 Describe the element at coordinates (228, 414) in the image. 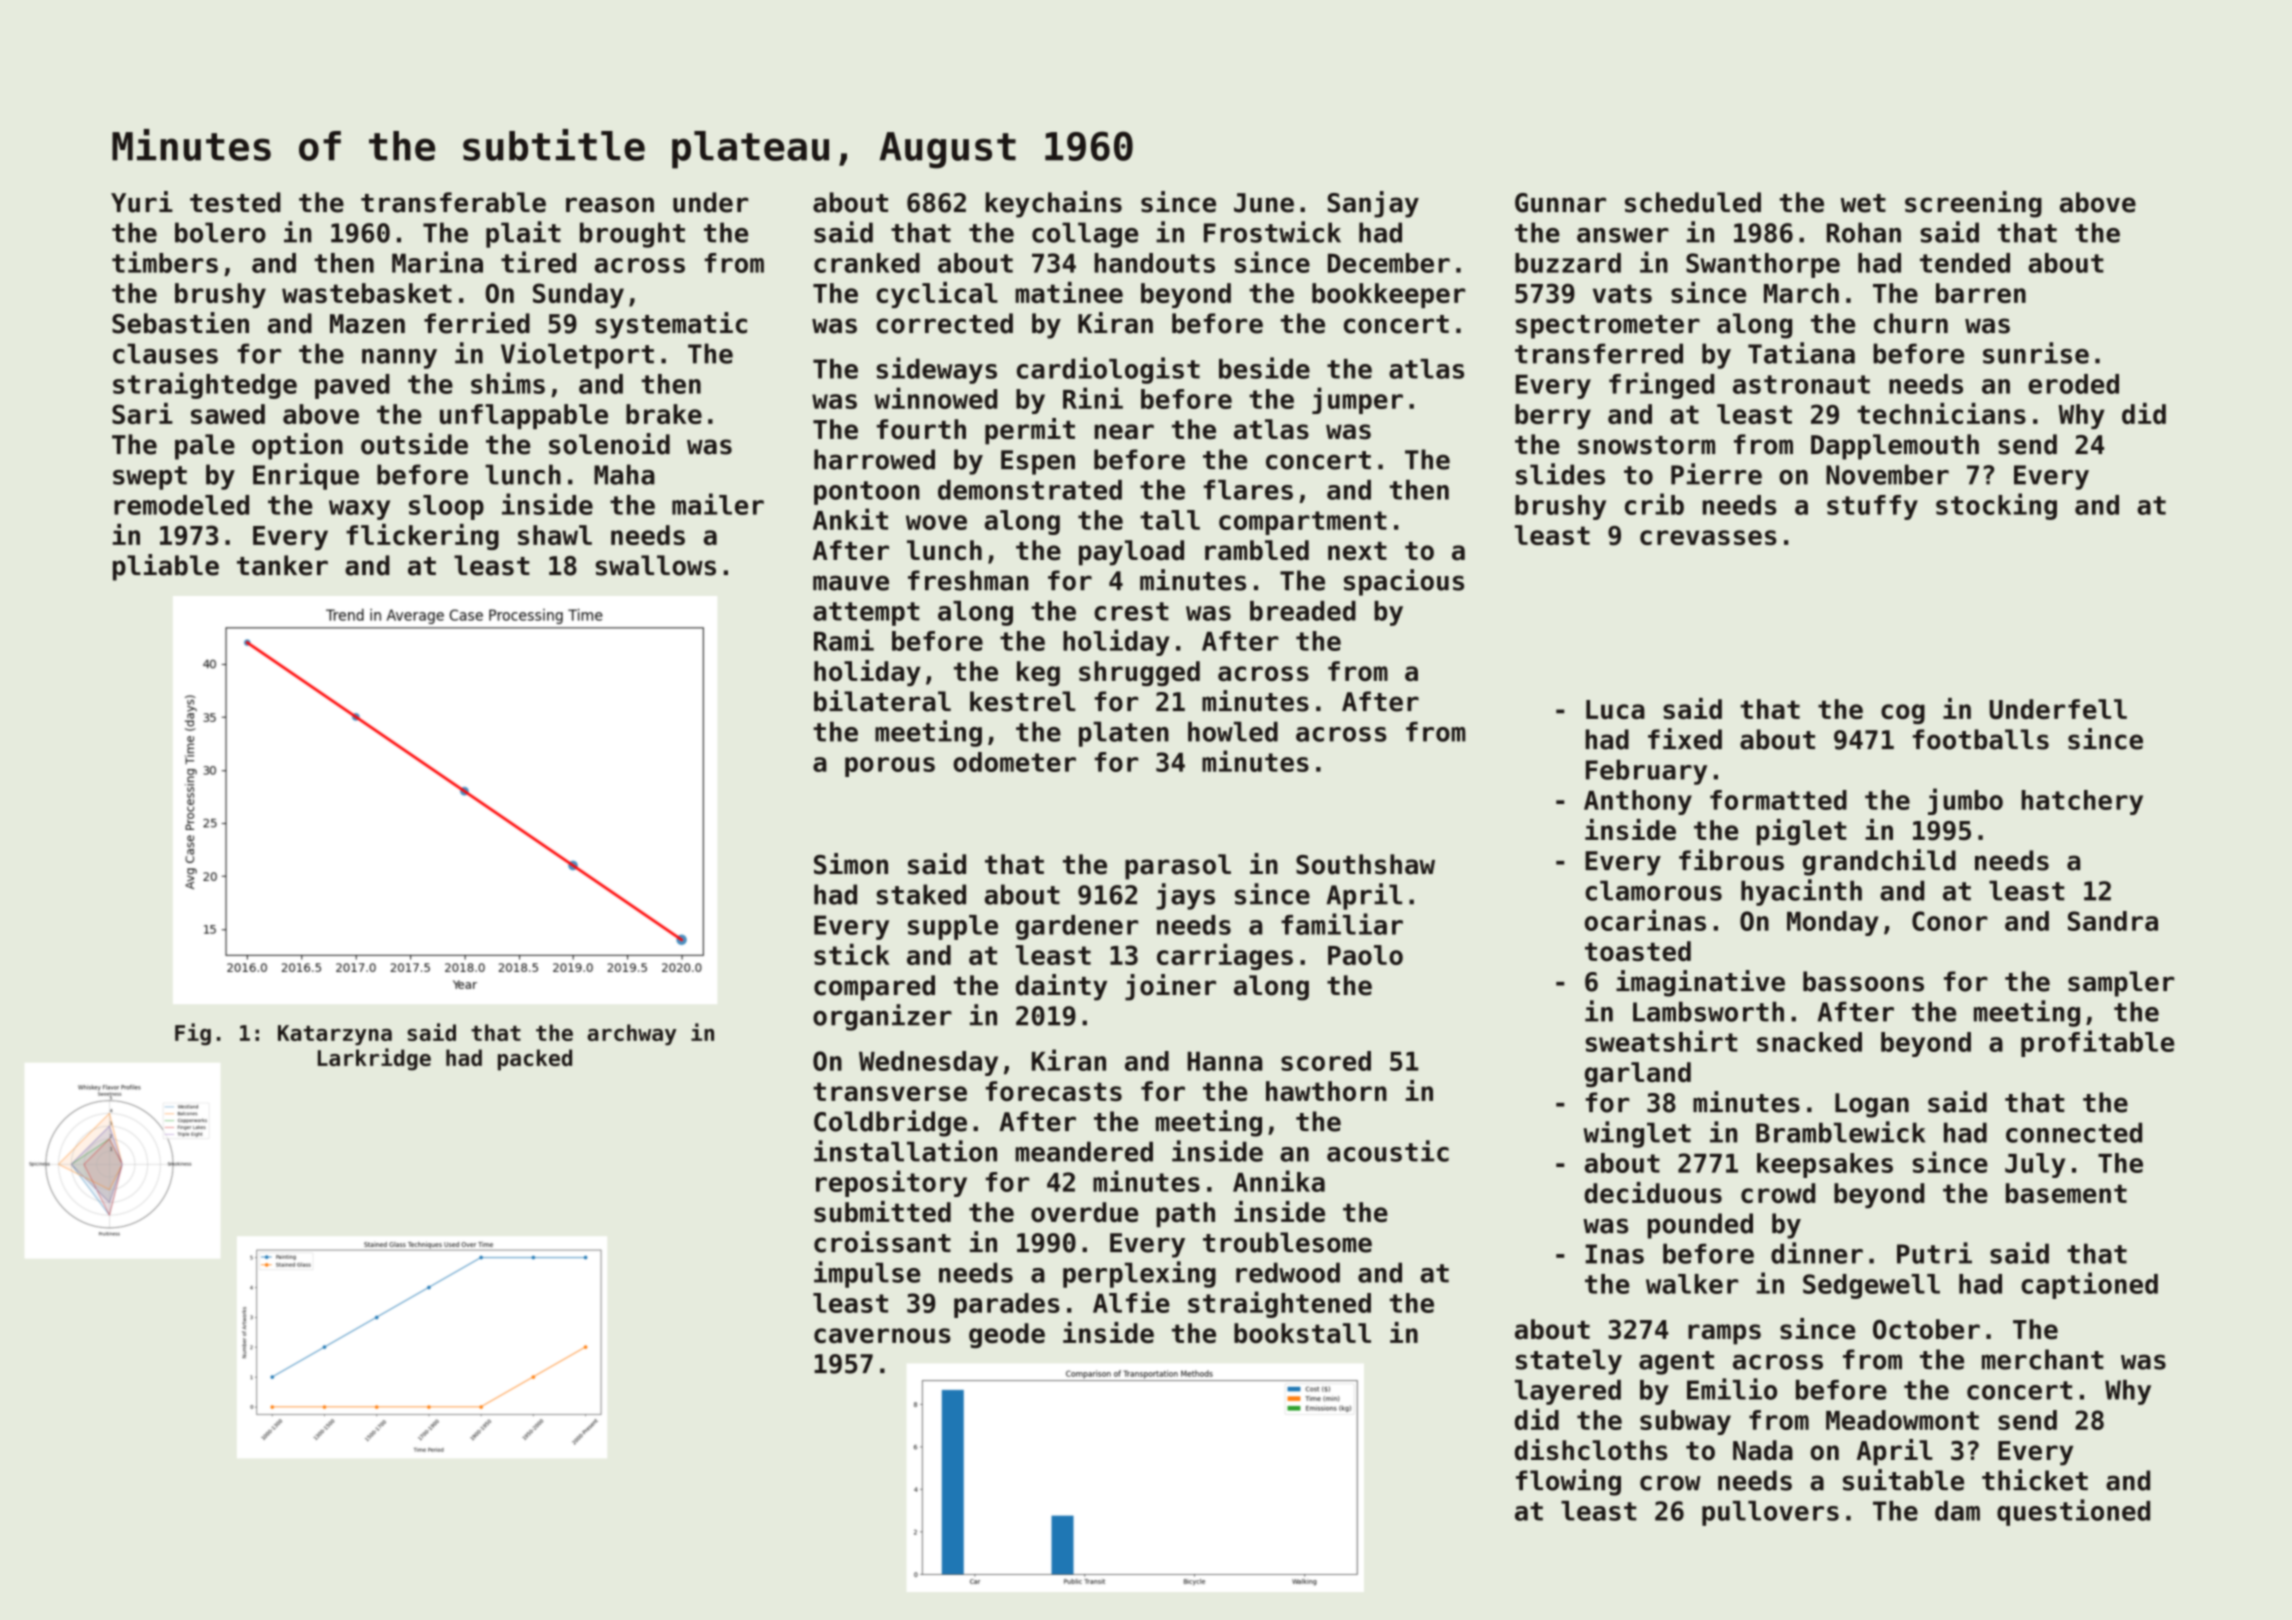

I see `sawed` at that location.
